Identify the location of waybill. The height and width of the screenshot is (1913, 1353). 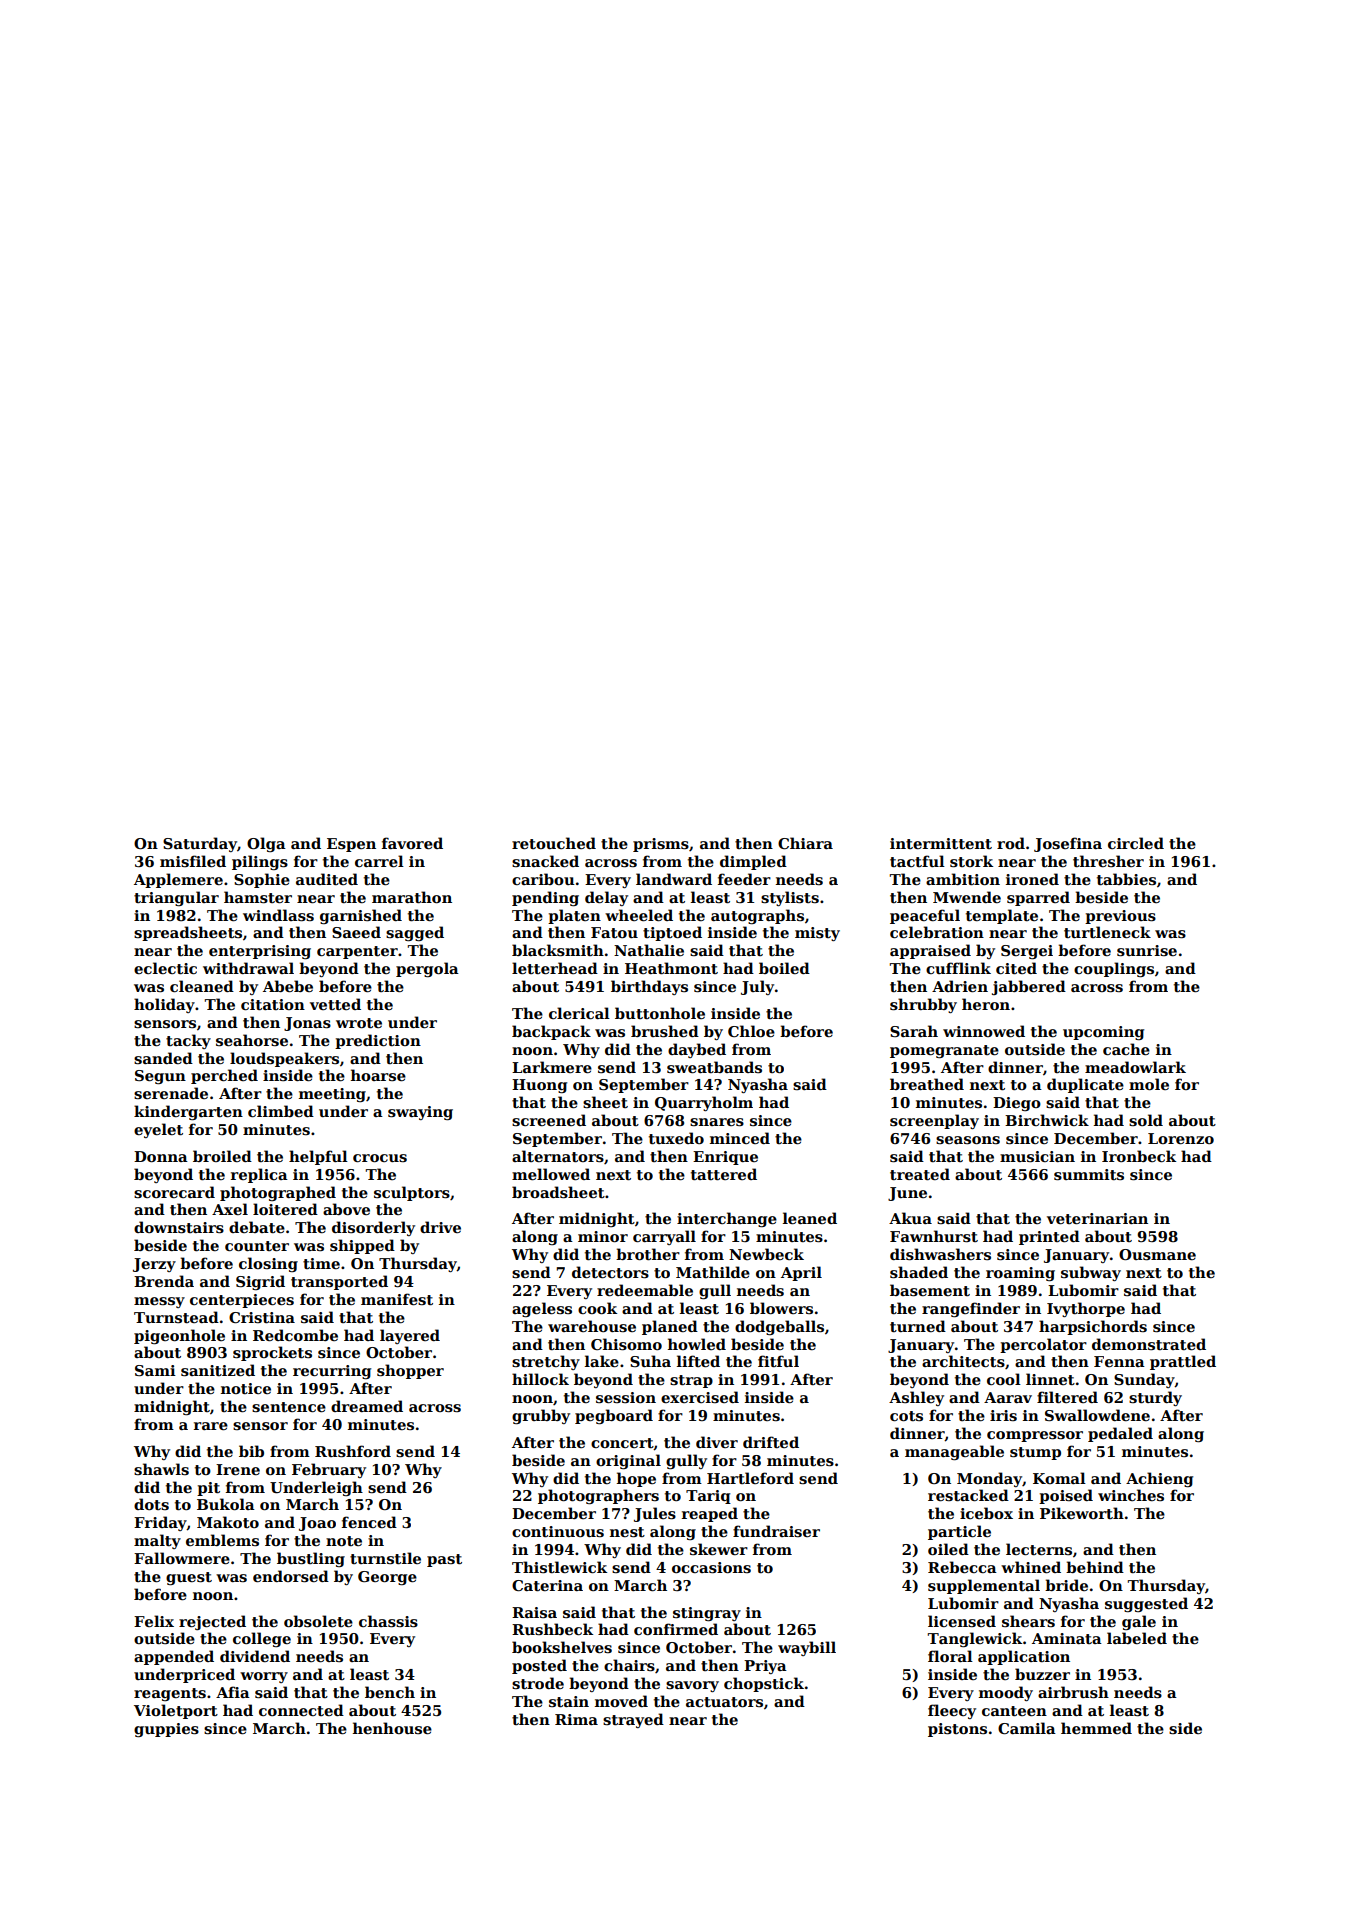
(807, 1648).
